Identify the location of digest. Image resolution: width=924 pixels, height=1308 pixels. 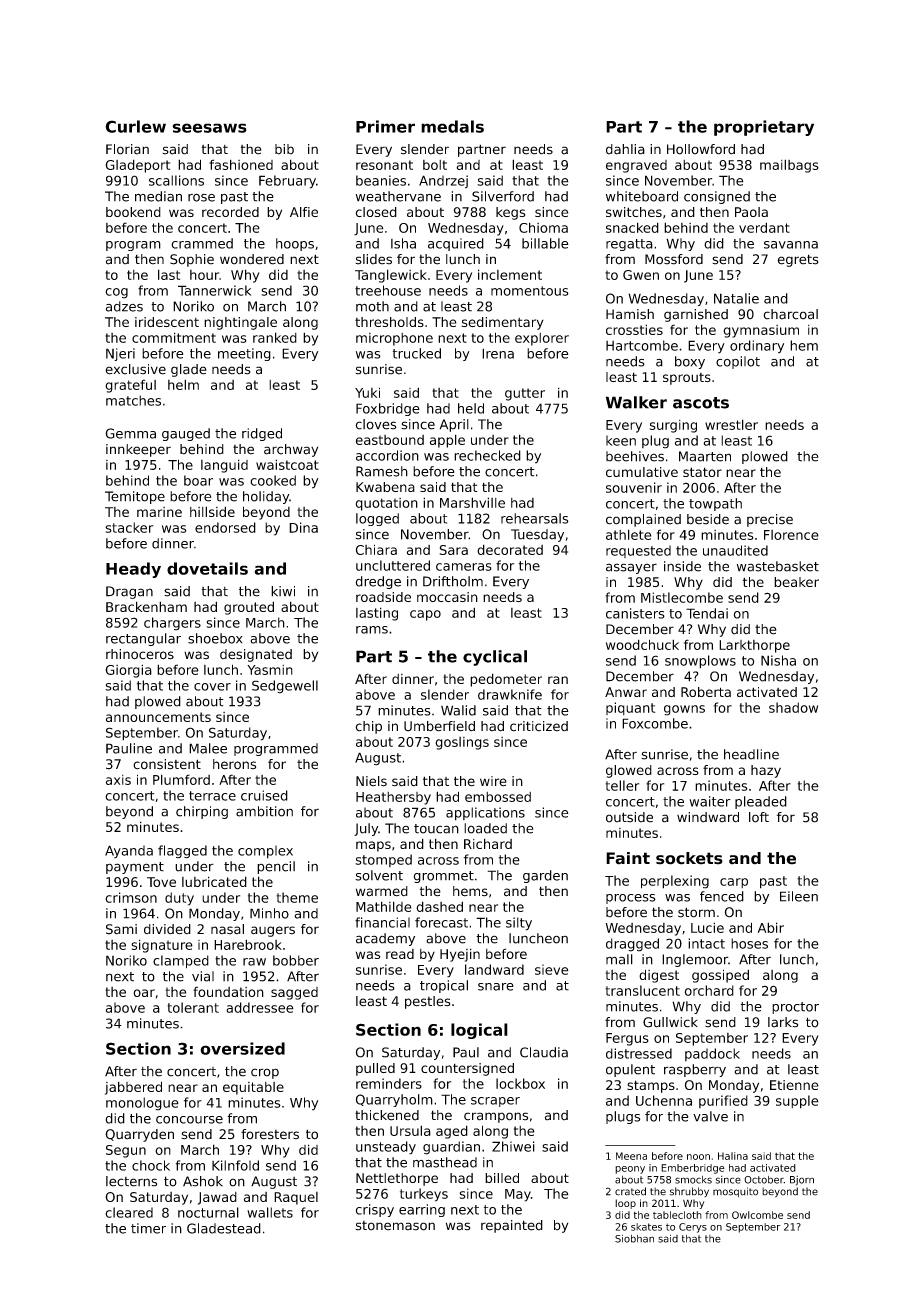
(659, 976).
